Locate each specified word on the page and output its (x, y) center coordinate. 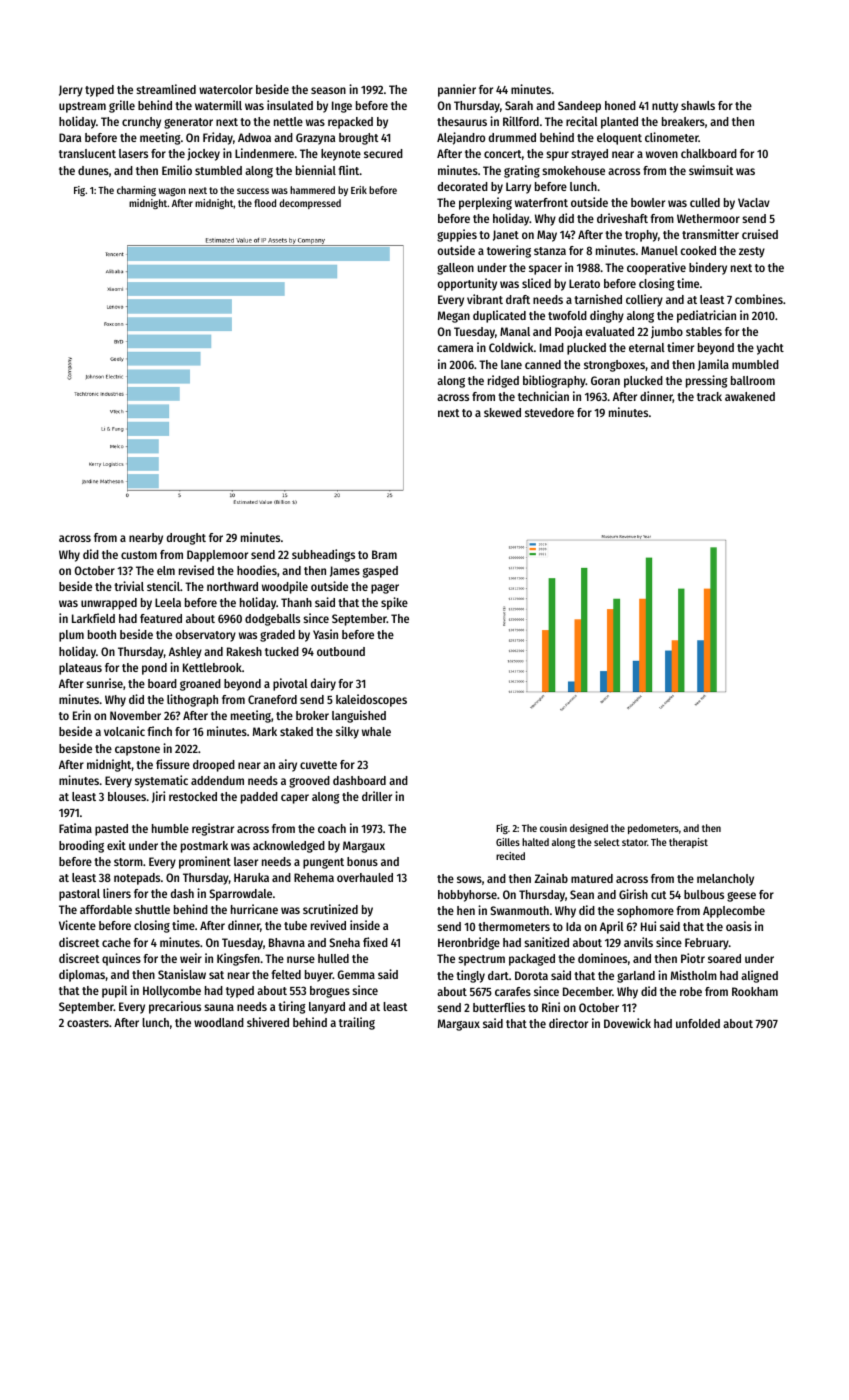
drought (186, 539)
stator (634, 842)
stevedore (549, 412)
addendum (217, 780)
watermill (218, 105)
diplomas (82, 975)
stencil (163, 586)
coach (332, 828)
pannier (457, 90)
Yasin (325, 634)
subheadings (323, 555)
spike (394, 603)
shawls (698, 105)
